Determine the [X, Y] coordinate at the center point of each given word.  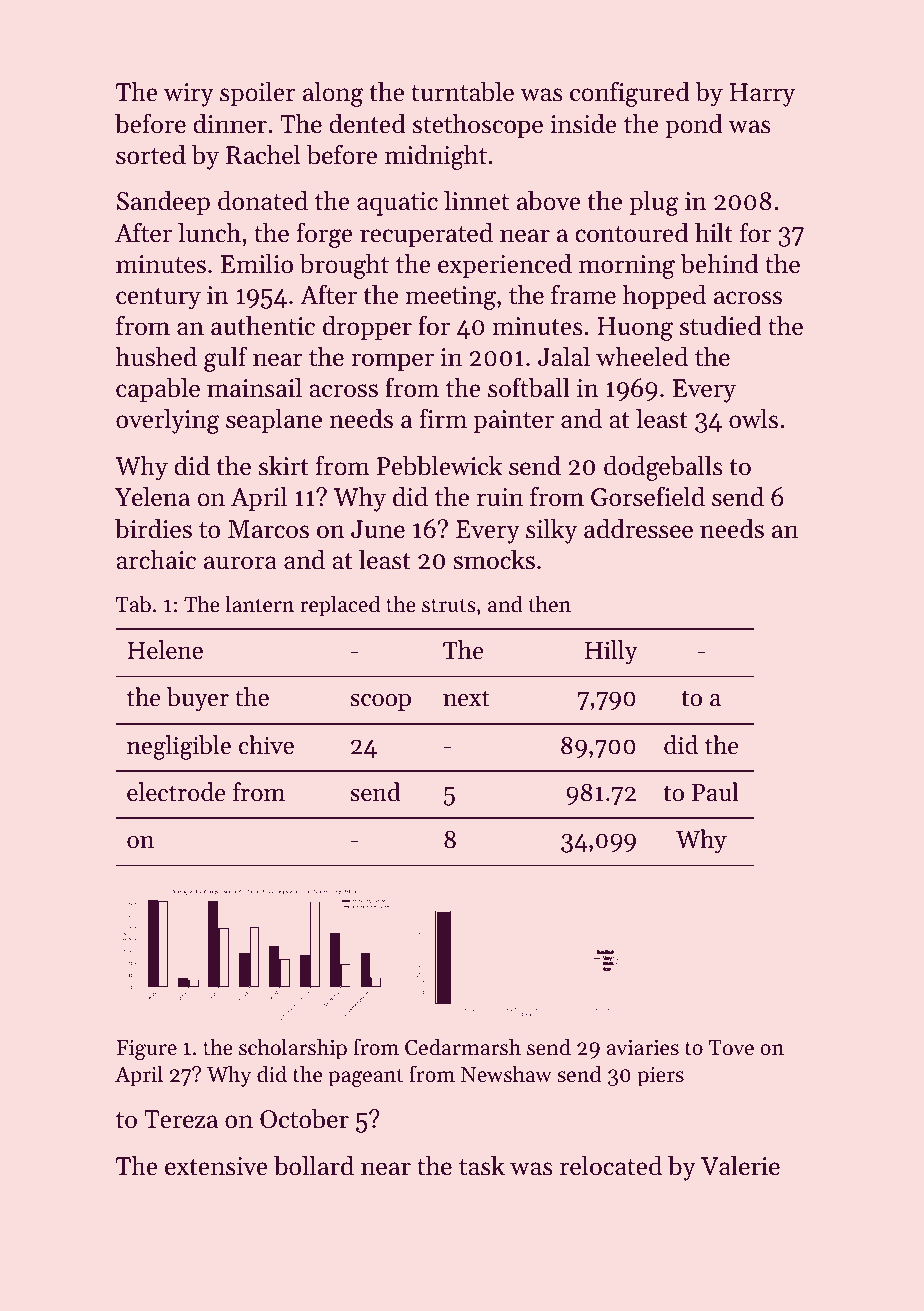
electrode [176, 792]
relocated [611, 1165]
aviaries [643, 1048]
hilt [714, 232]
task [482, 1165]
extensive [216, 1166]
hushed [156, 356]
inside [583, 124]
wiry [189, 95]
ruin [500, 497]
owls [753, 418]
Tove [731, 1048]
